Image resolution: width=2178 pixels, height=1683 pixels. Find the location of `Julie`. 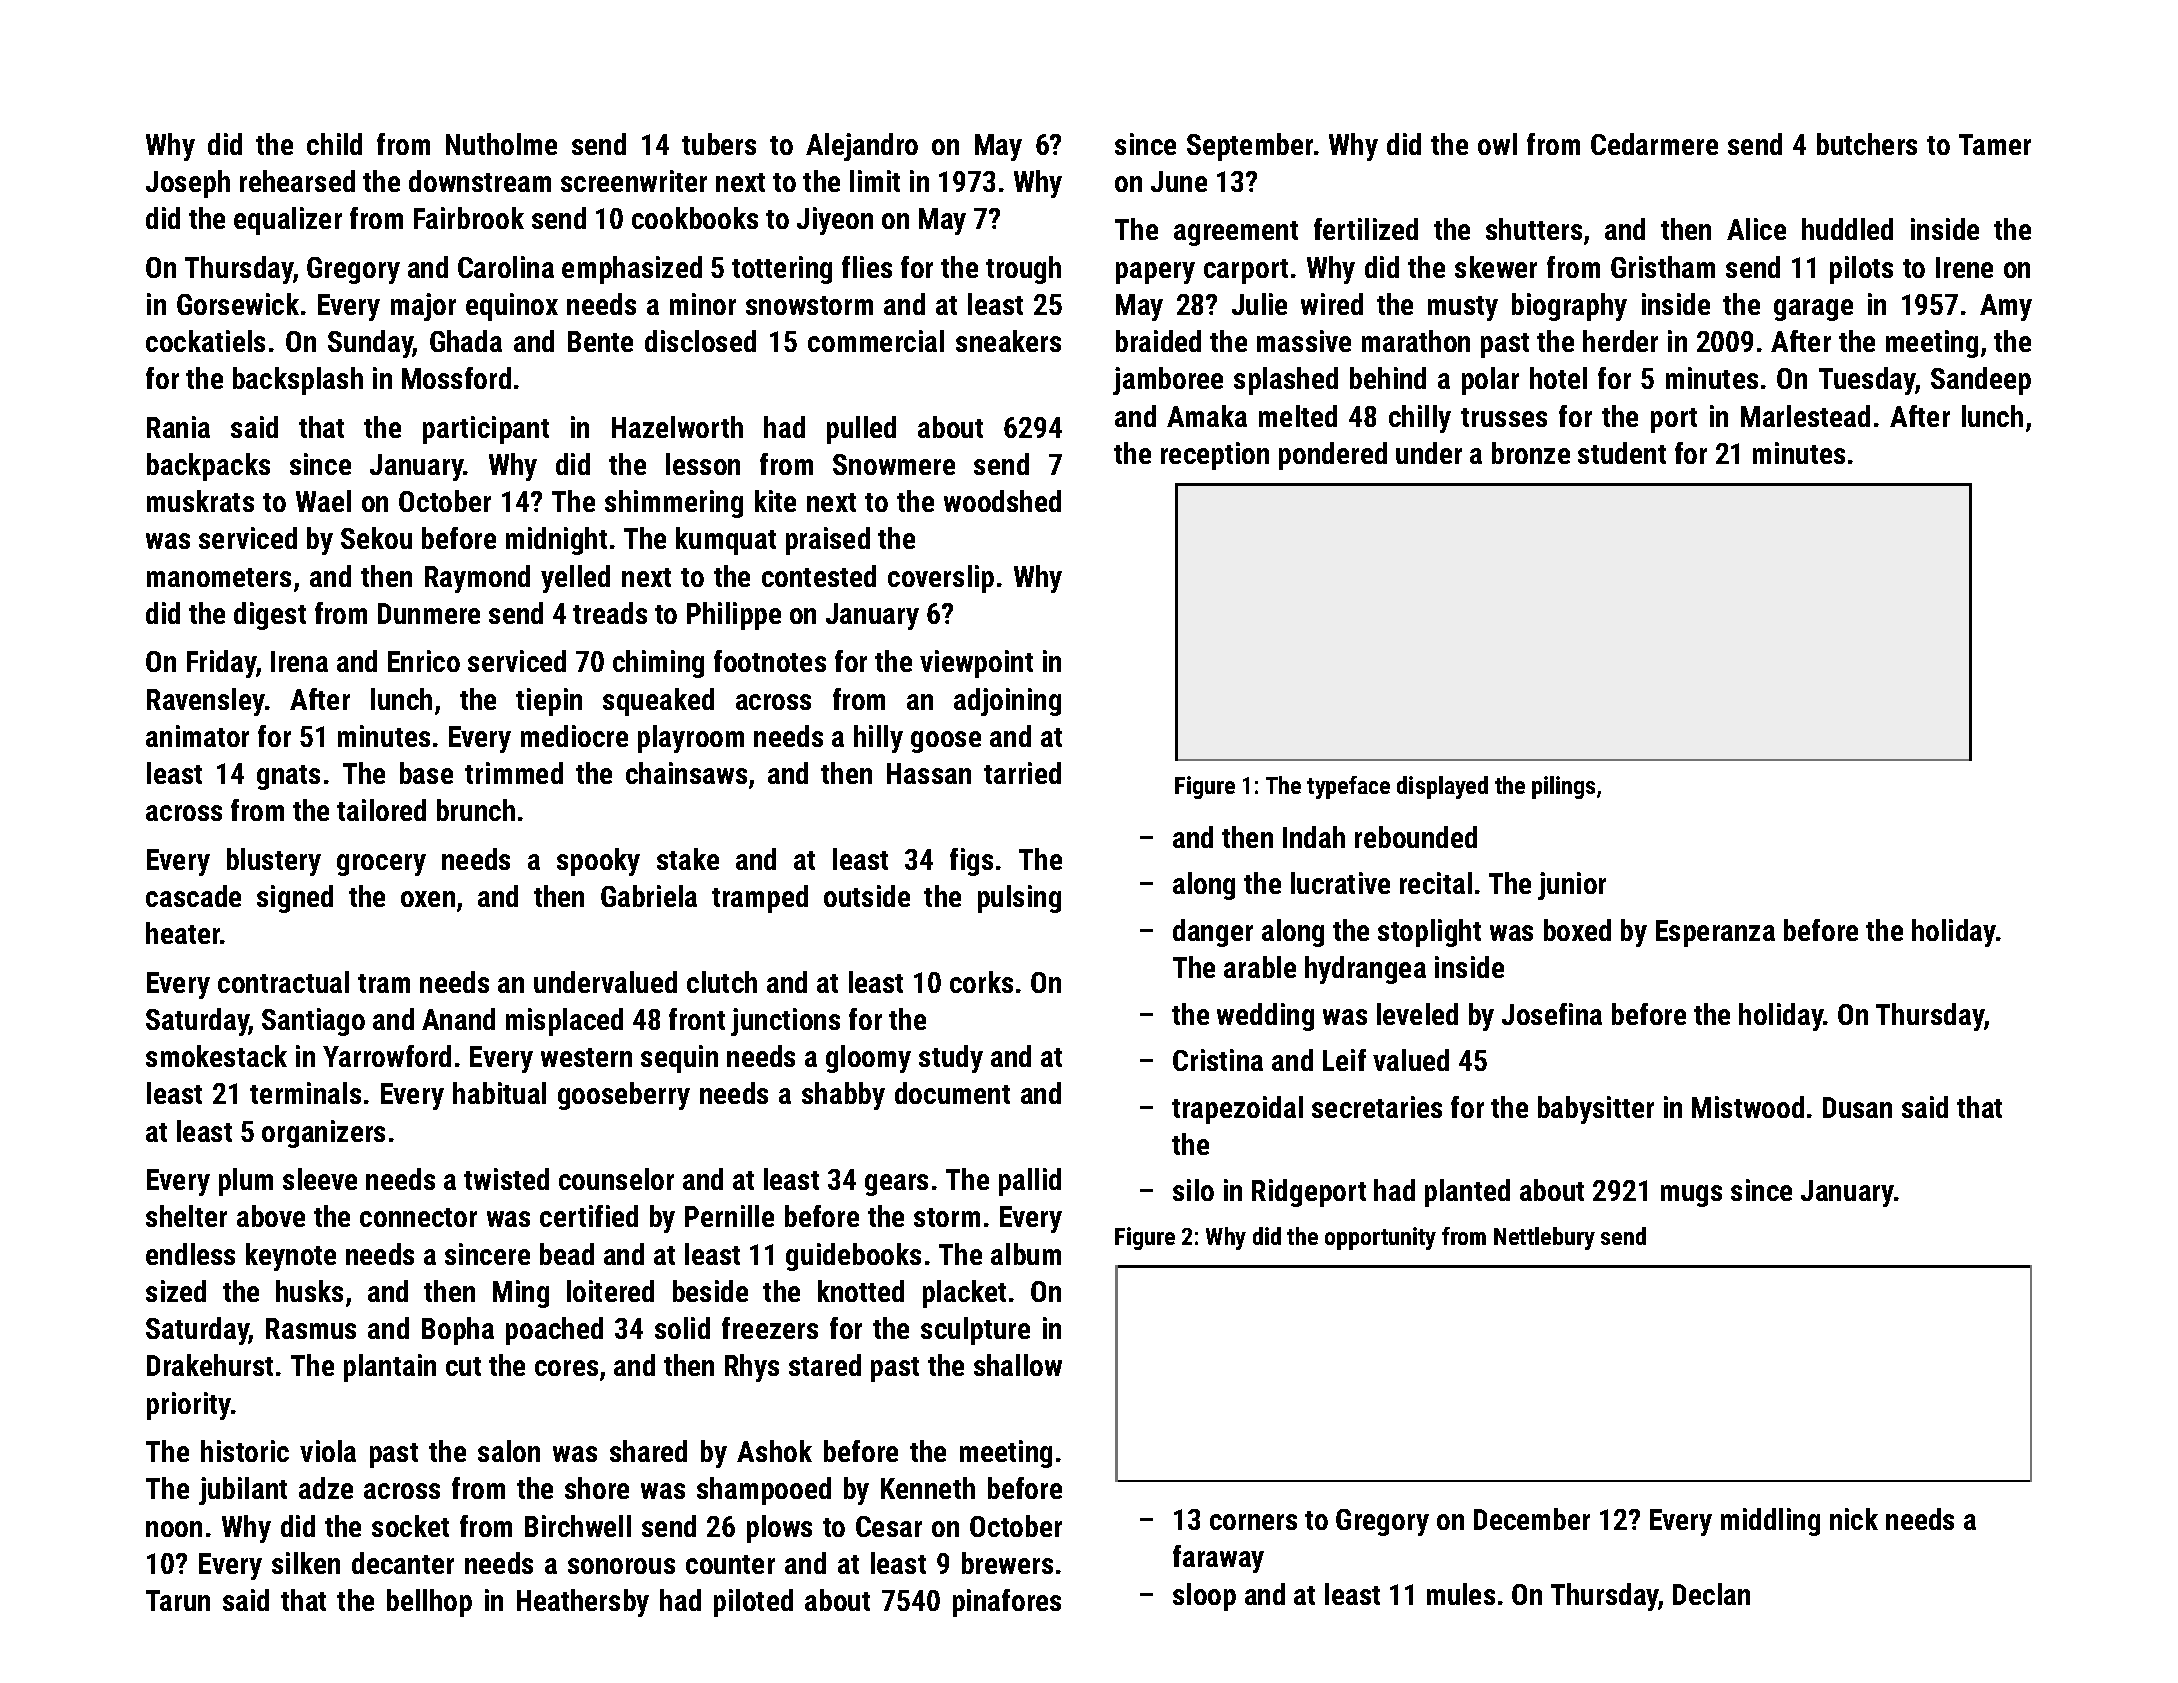

Julie is located at coordinates (1259, 304).
